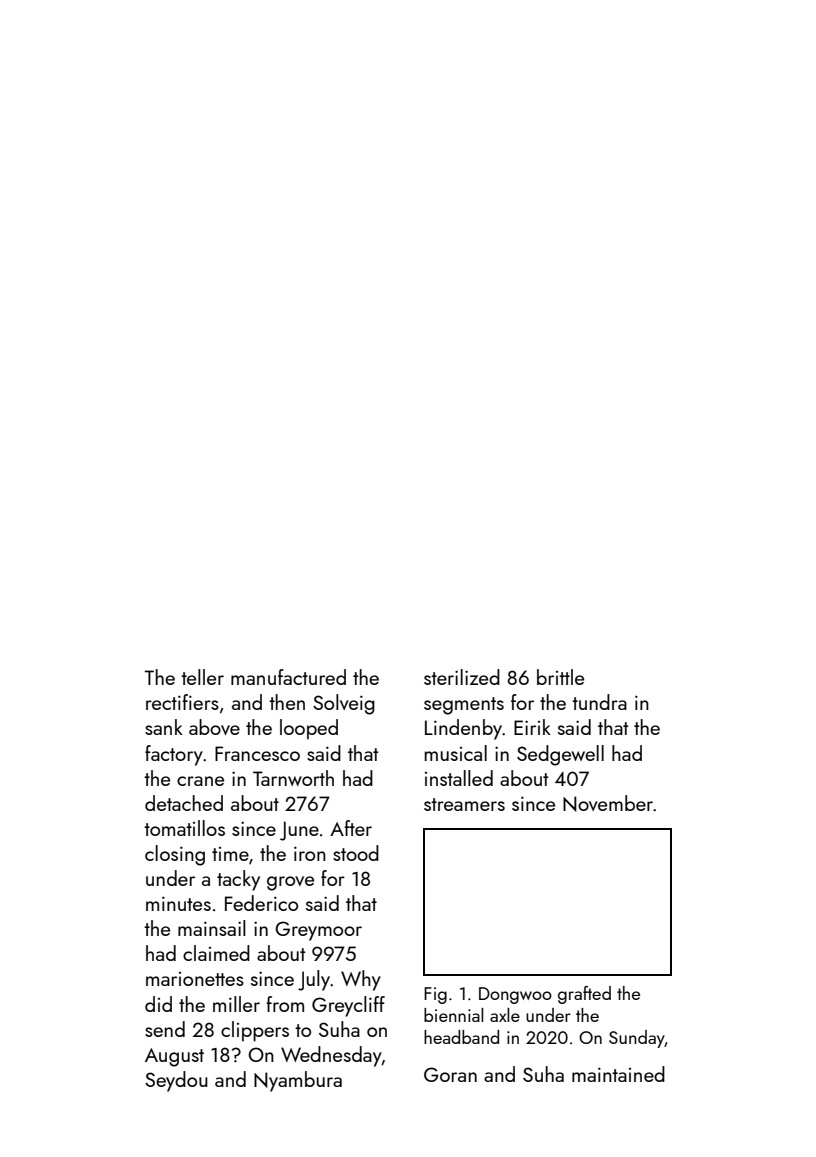 This image has width=816, height=1157. I want to click on detached, so click(184, 803).
